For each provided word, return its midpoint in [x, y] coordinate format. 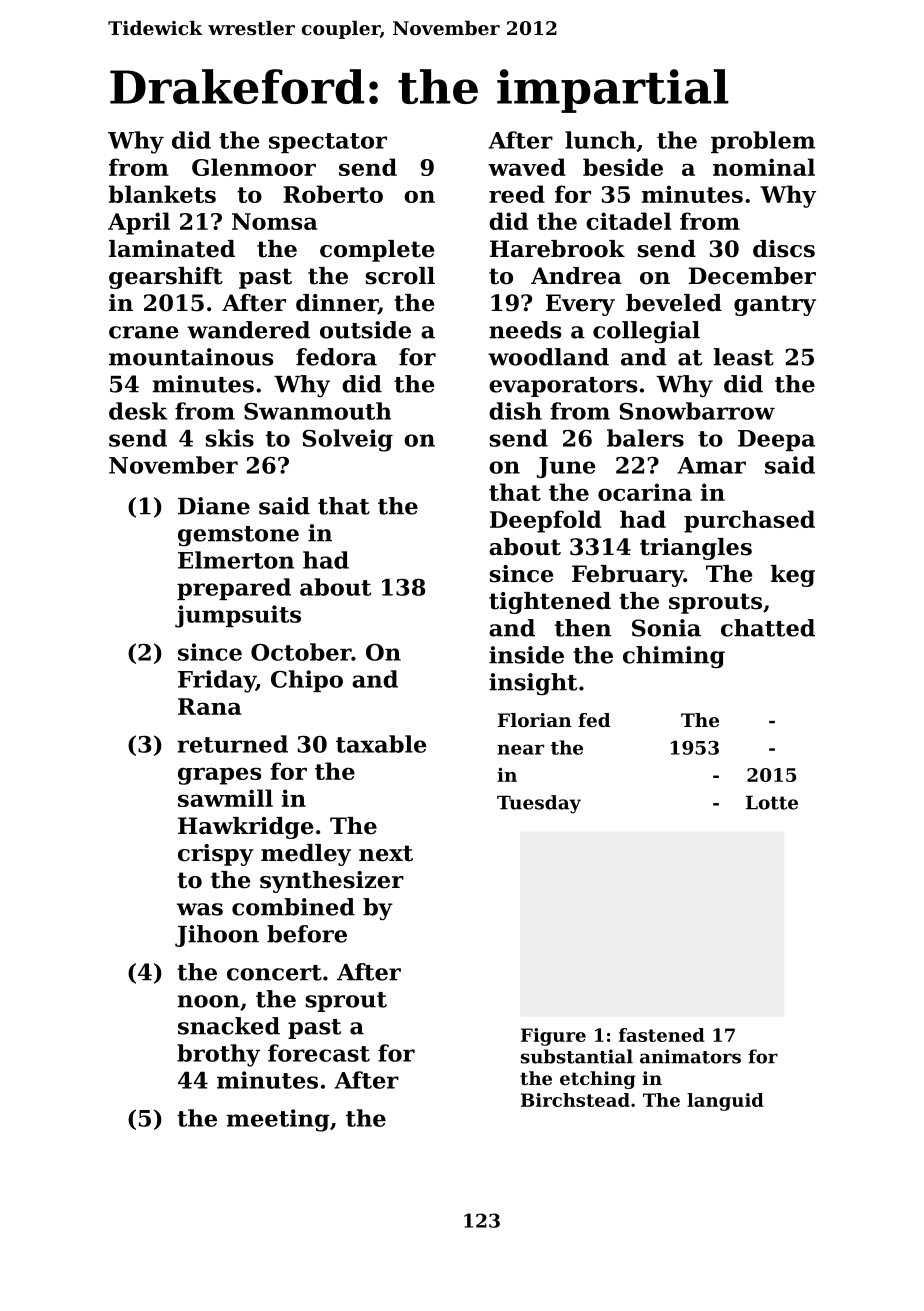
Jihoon [217, 936]
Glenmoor [254, 167]
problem [763, 142]
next [386, 853]
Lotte [772, 803]
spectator [328, 143]
